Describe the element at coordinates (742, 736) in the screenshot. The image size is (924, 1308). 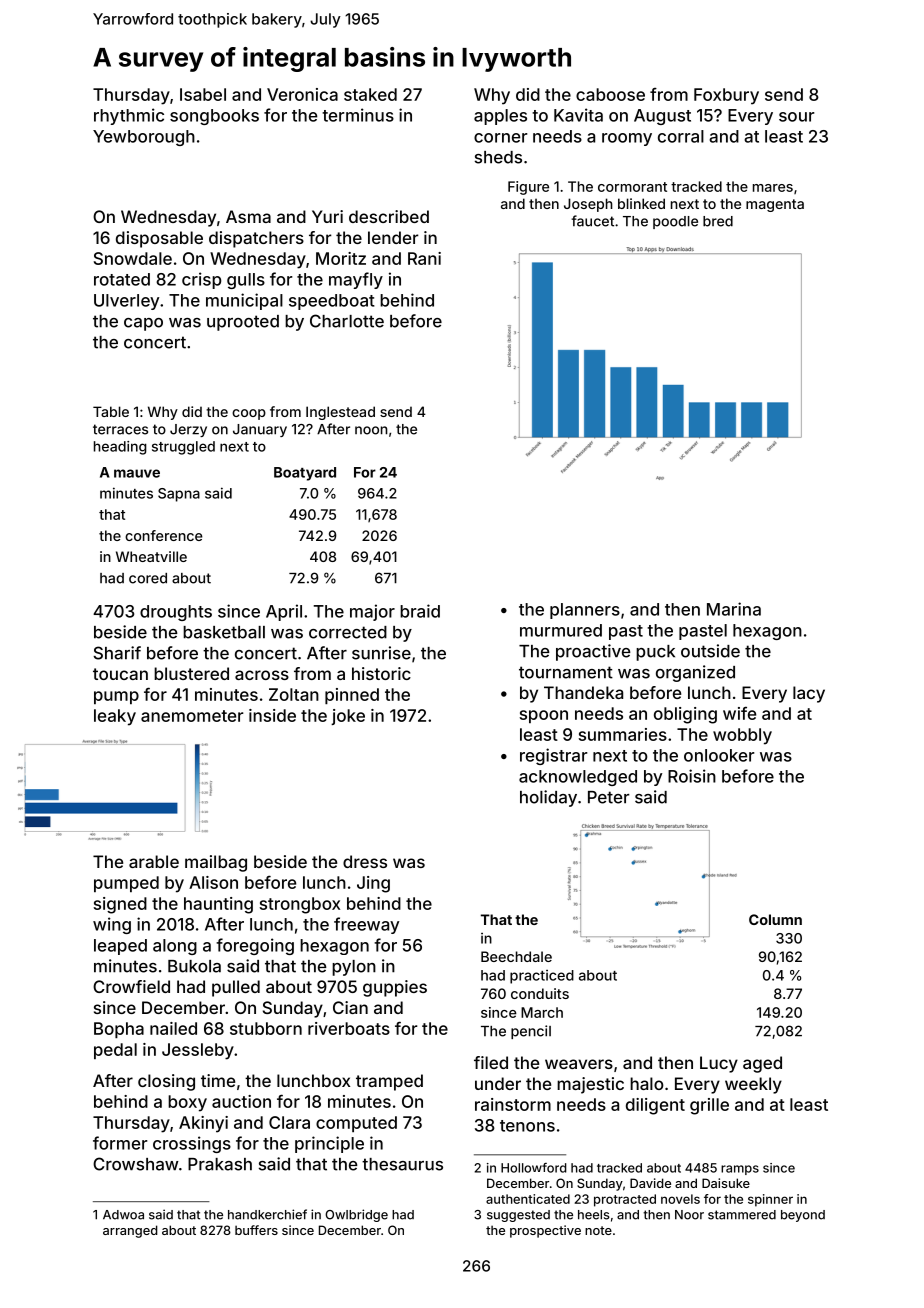
I see `wobbly` at that location.
